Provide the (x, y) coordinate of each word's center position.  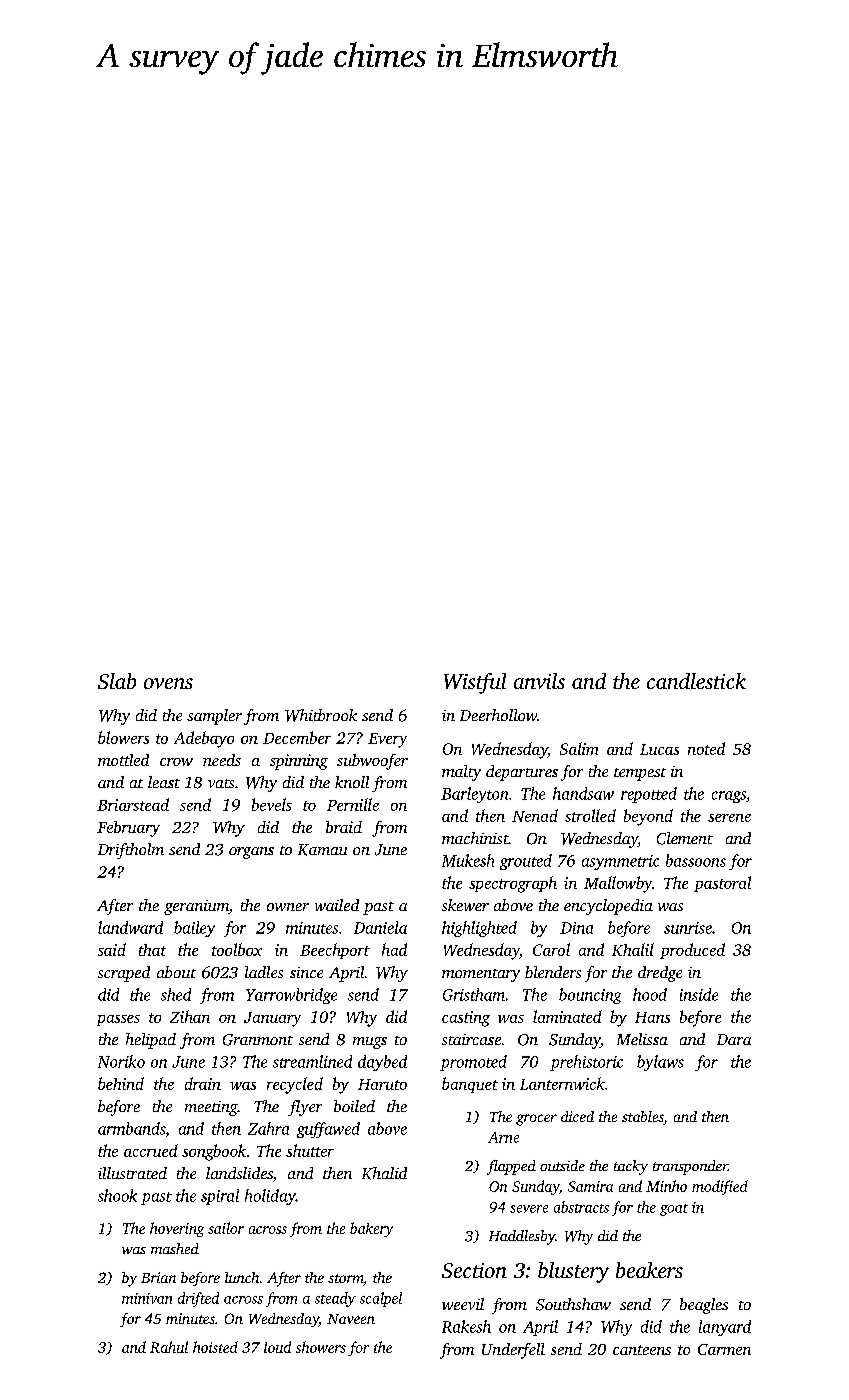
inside (699, 994)
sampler (214, 717)
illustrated (132, 1173)
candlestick (696, 681)
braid (344, 827)
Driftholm (131, 851)
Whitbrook (321, 715)
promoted (473, 1063)
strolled (590, 815)
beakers (649, 1270)
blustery (573, 1272)
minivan (147, 1298)
